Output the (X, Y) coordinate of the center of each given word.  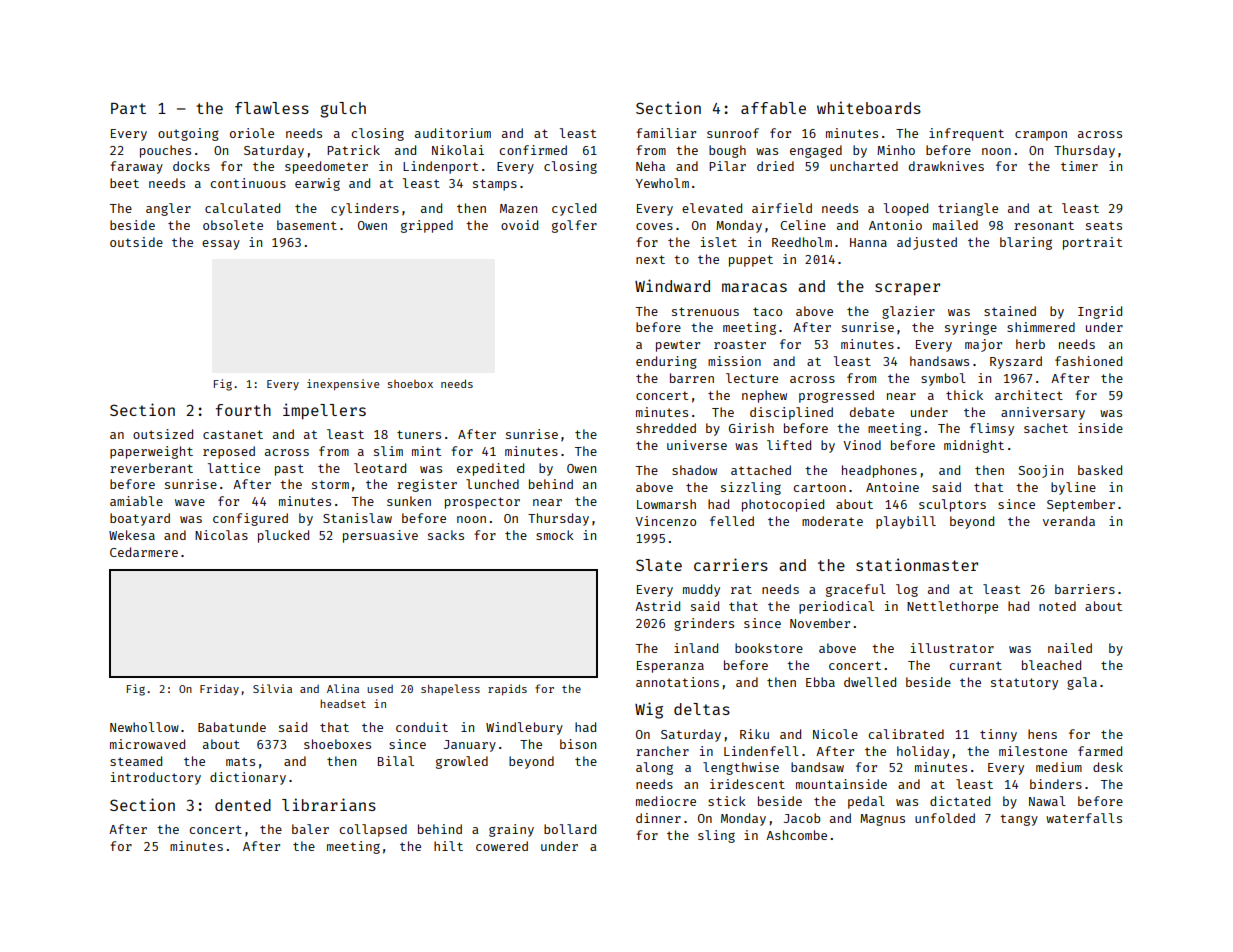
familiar (666, 133)
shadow (694, 470)
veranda (1069, 521)
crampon (1041, 136)
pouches (165, 151)
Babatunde (232, 727)
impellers (324, 411)
